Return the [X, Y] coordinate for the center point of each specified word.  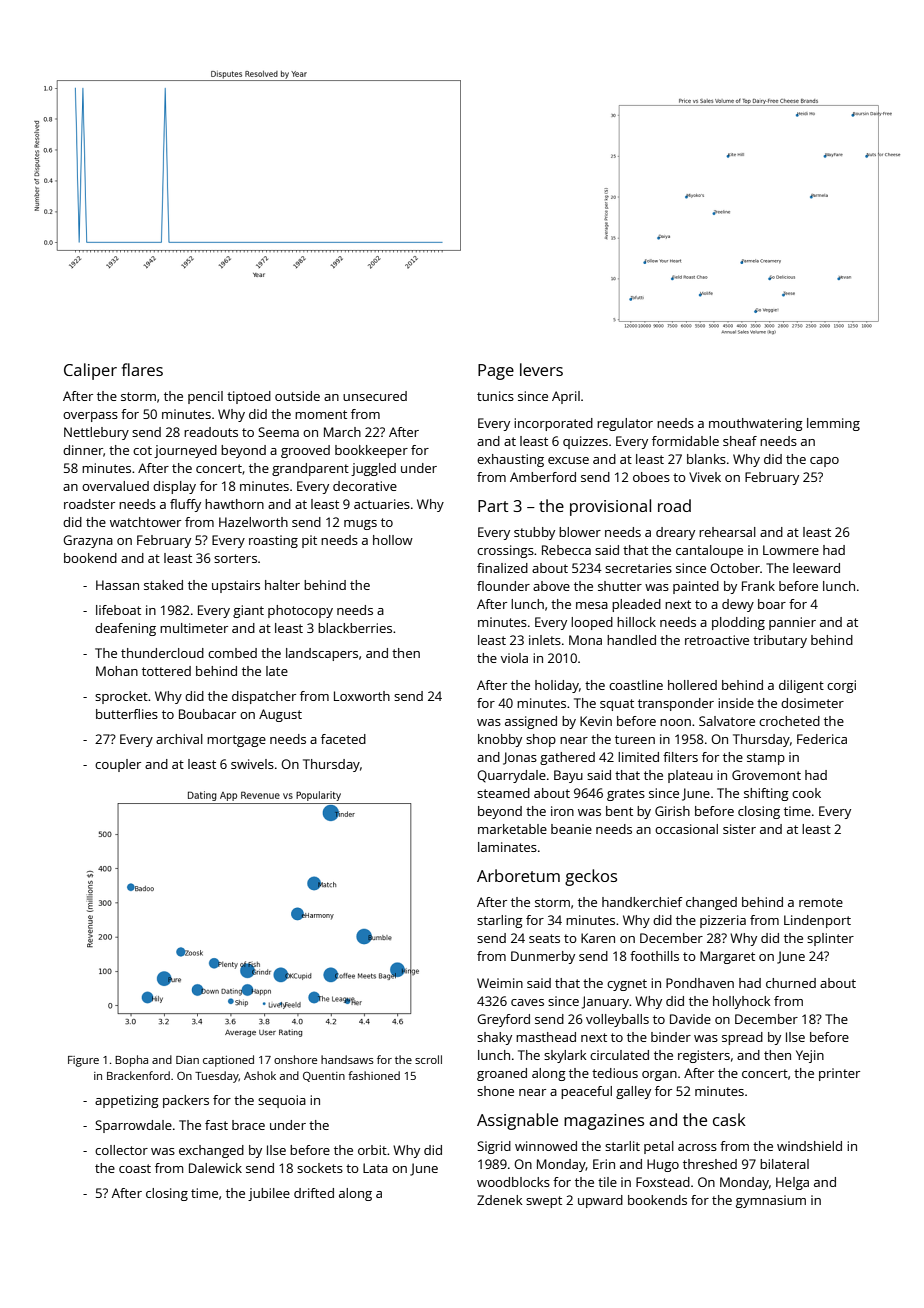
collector [121, 1150]
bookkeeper [371, 451]
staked [163, 585]
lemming [833, 424]
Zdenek [499, 1200]
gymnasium [771, 1201]
